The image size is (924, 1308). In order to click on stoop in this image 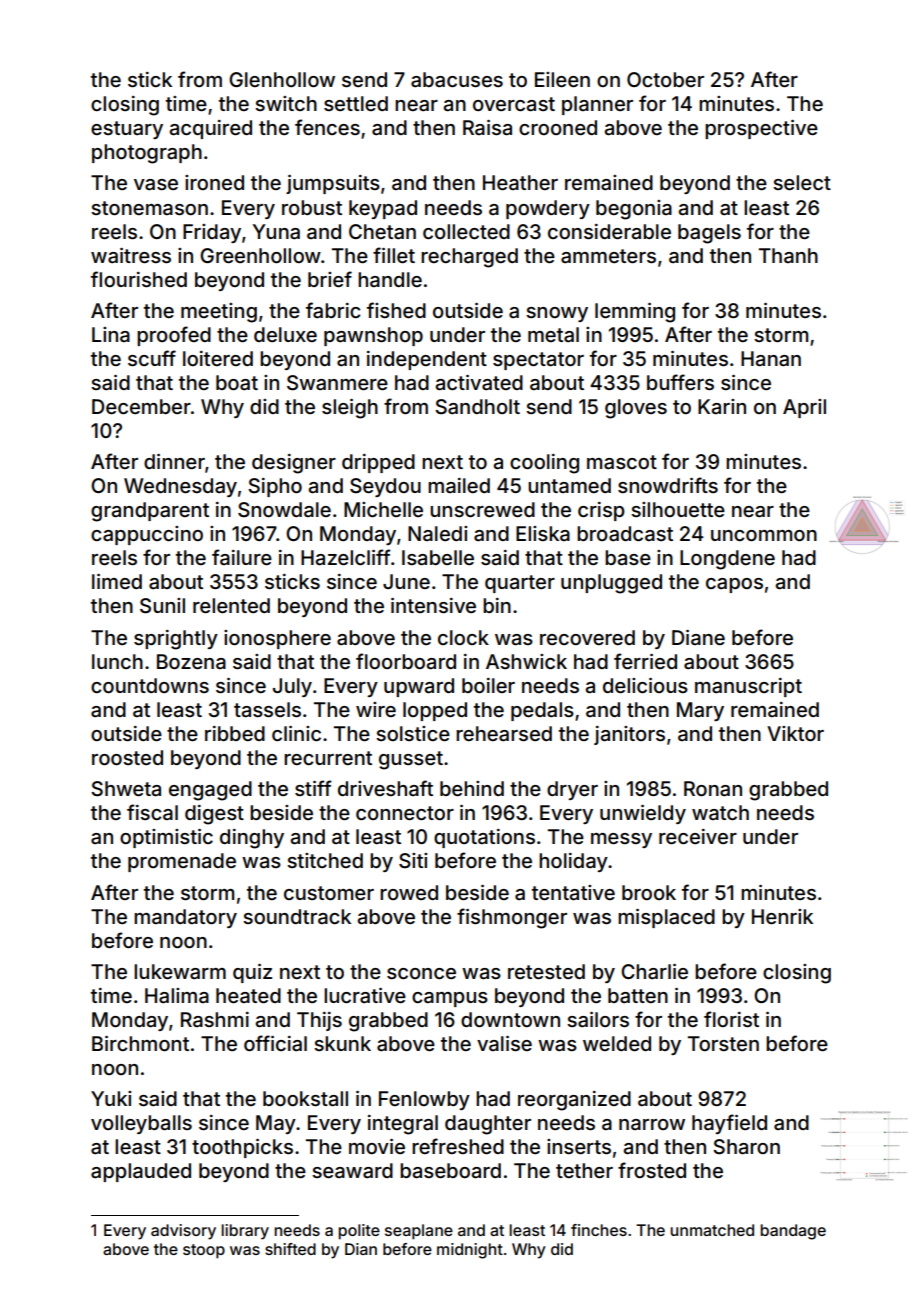, I will do `click(204, 1251)`.
